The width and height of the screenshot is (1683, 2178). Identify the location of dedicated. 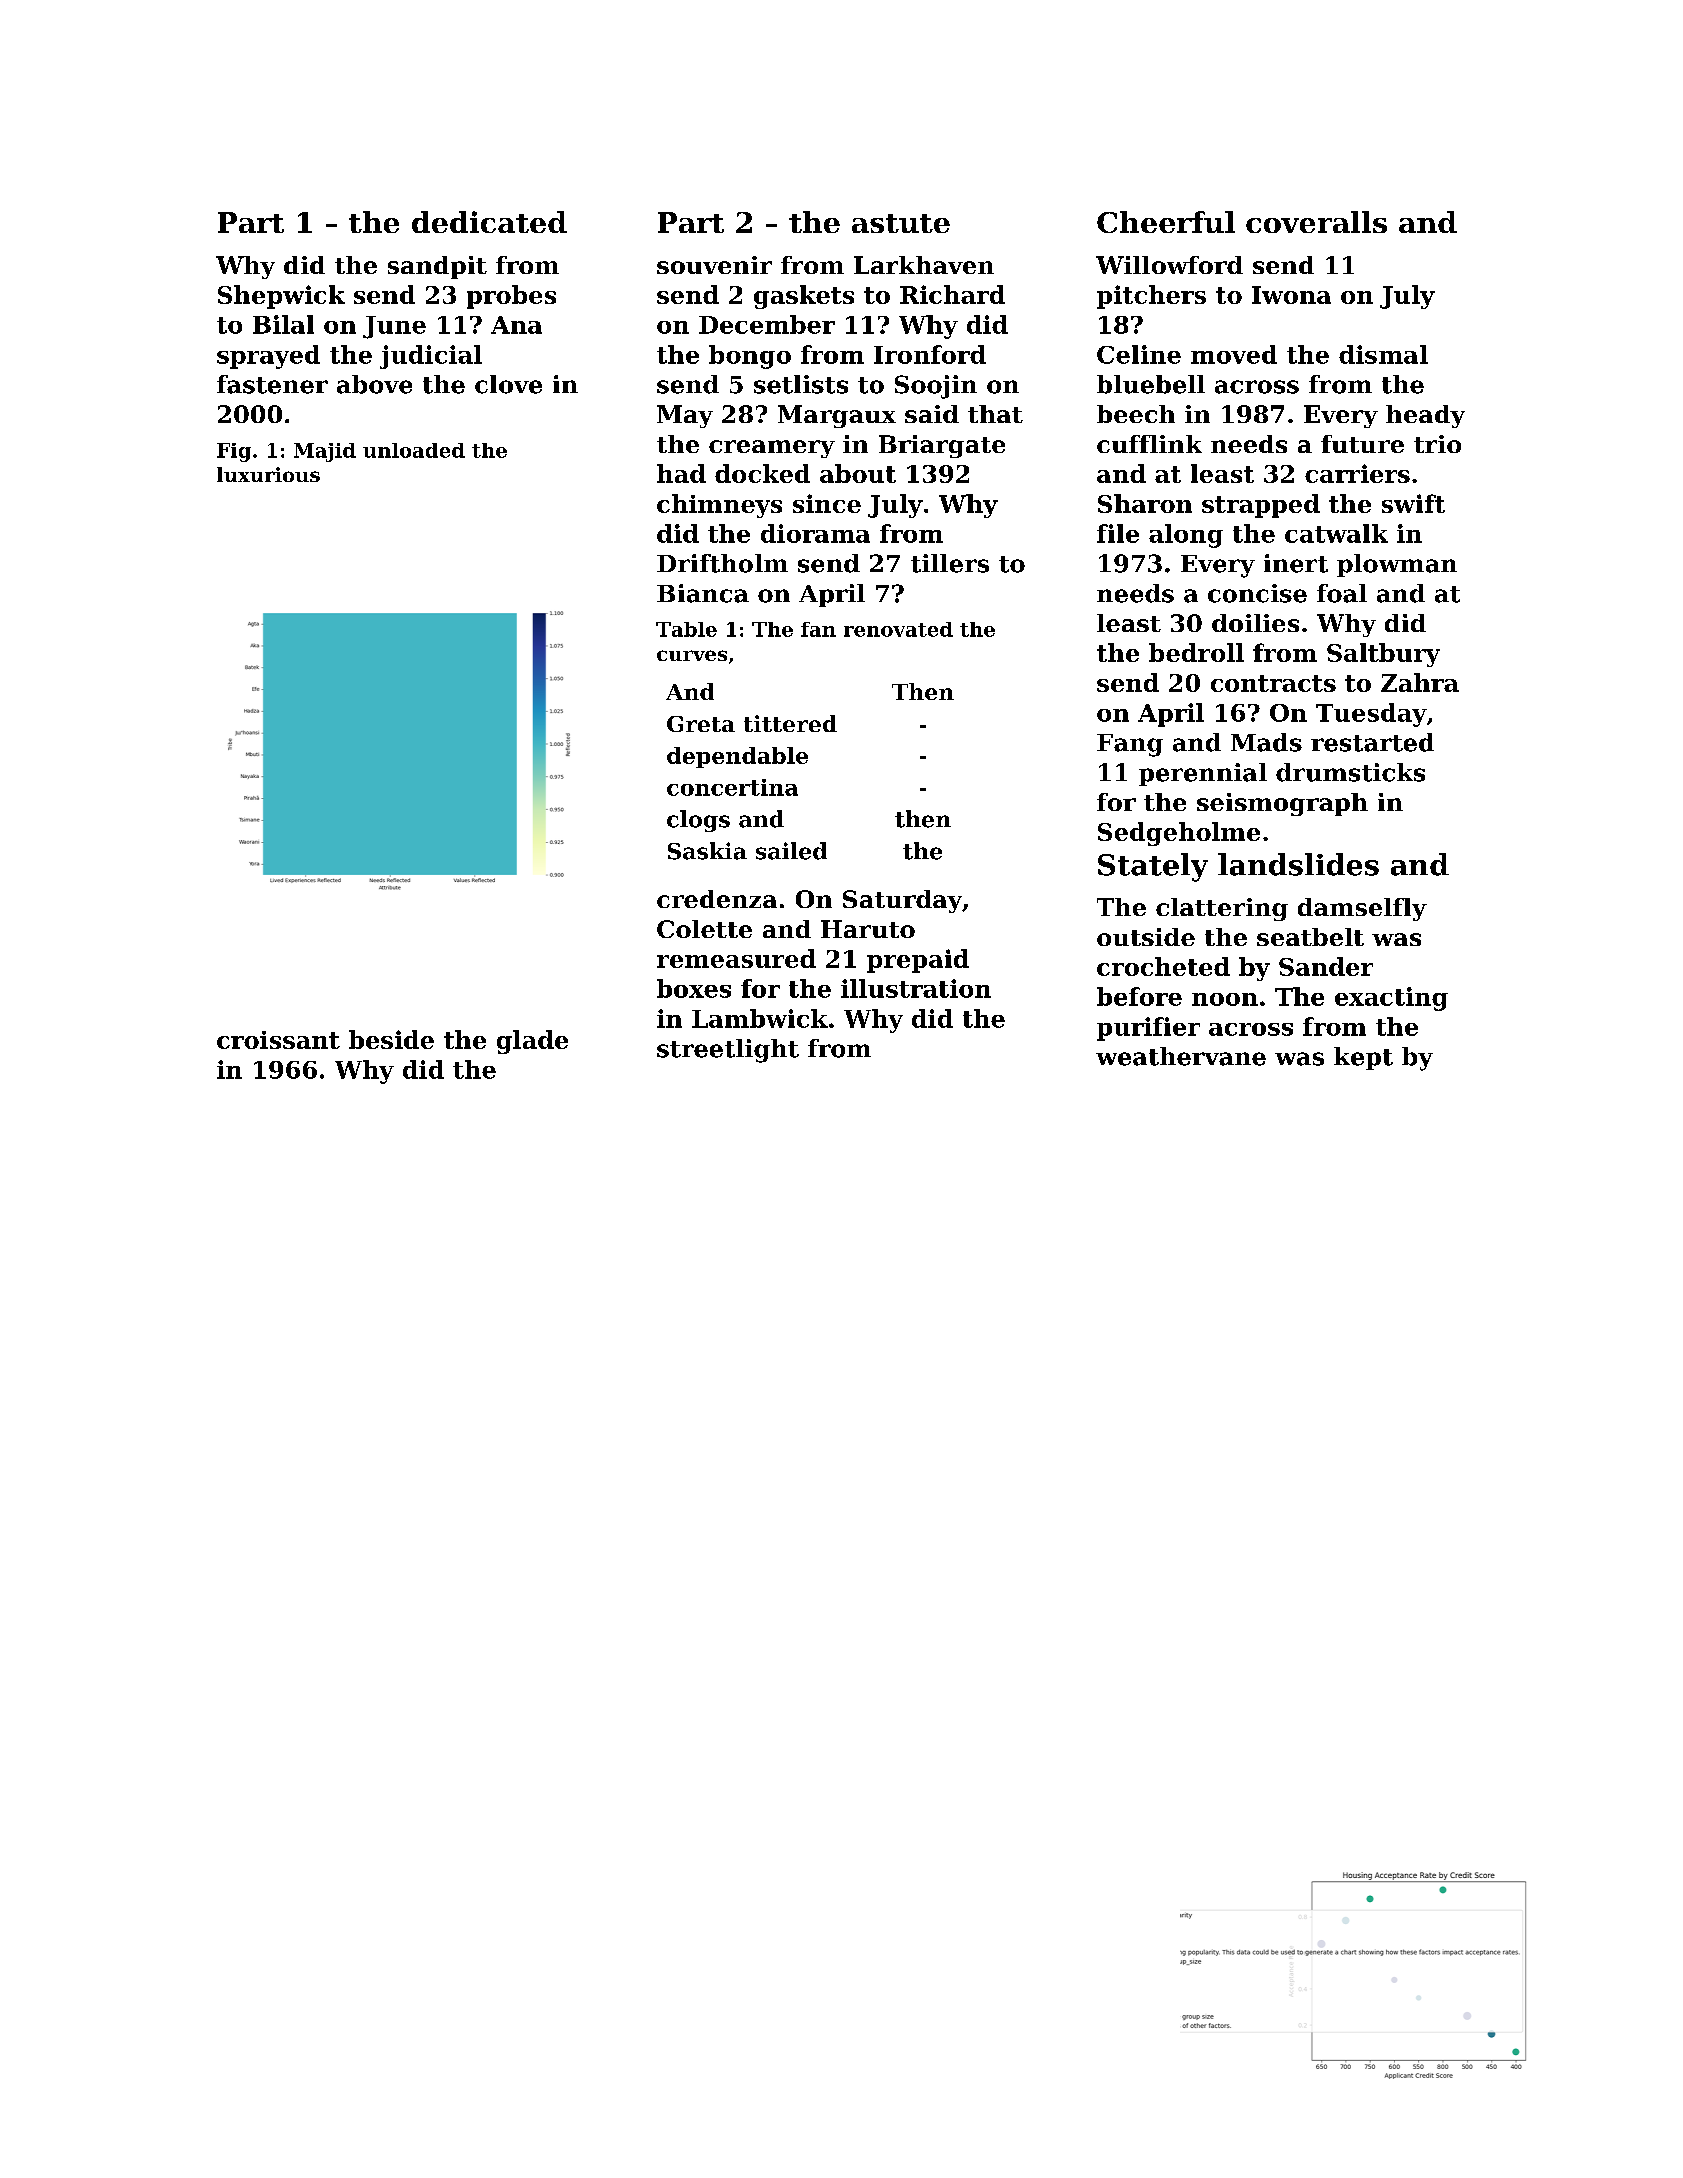
(489, 222).
